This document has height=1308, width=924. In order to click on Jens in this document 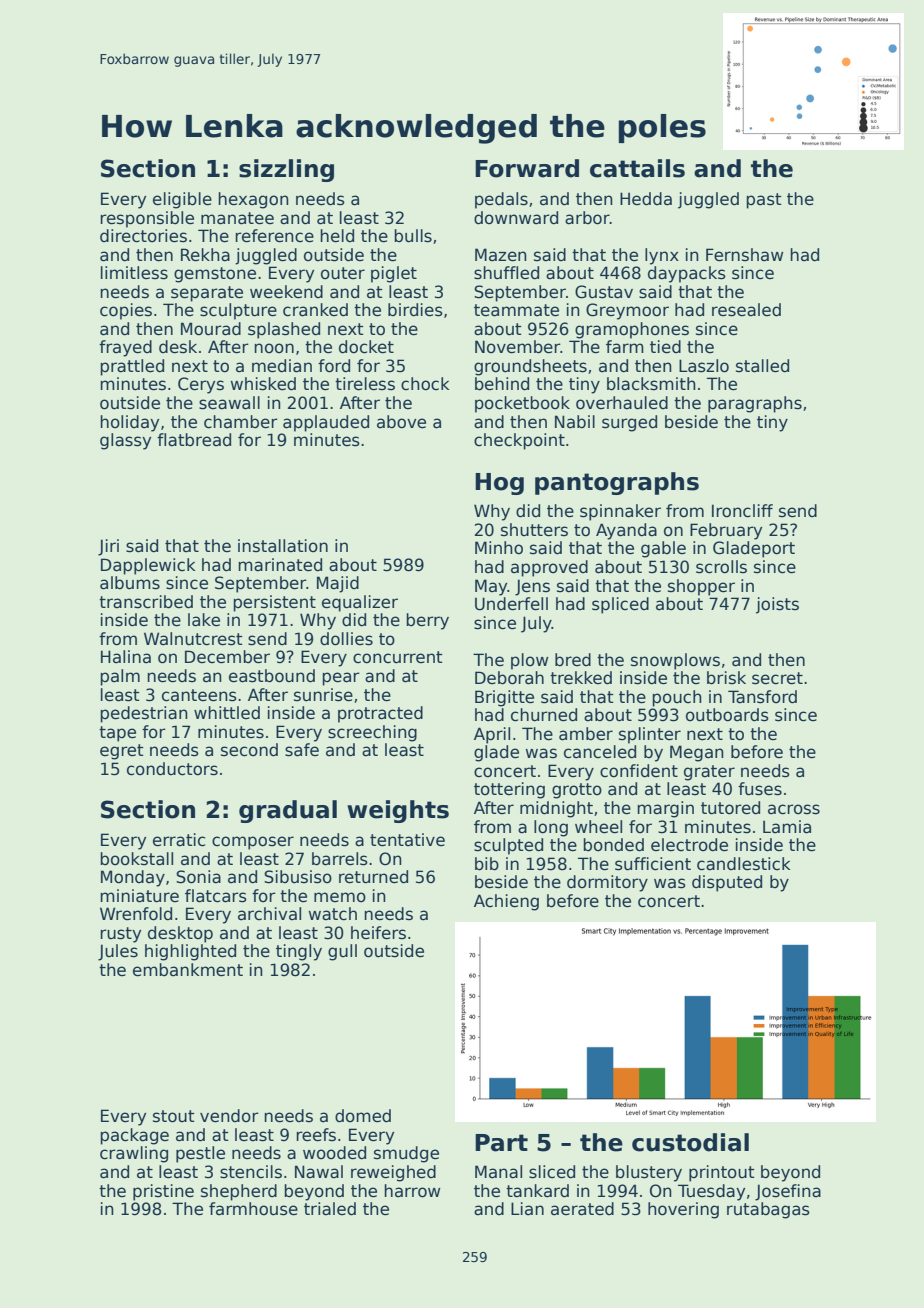, I will do `click(532, 587)`.
